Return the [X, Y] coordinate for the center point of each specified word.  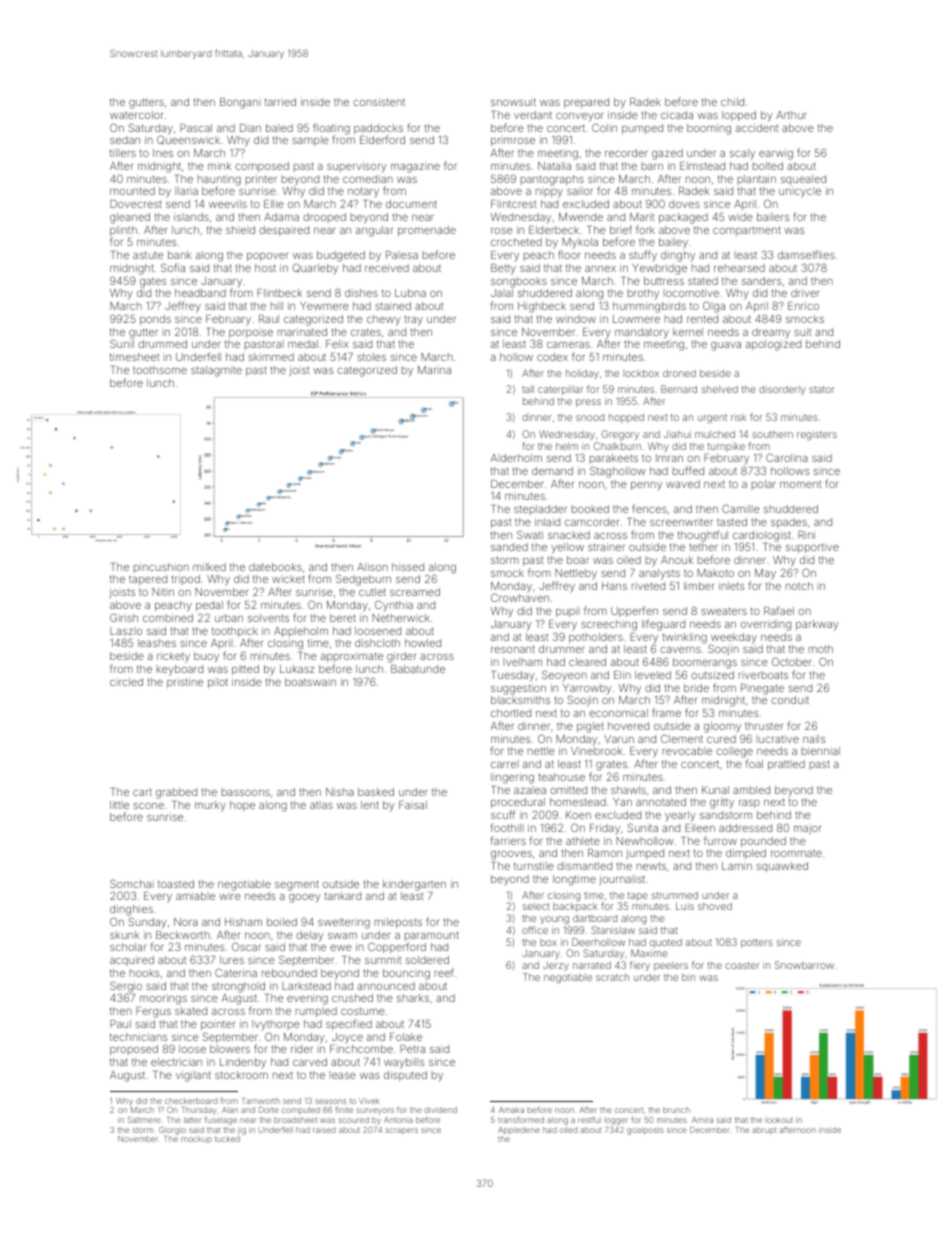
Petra [412, 1049]
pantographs [552, 180]
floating [331, 129]
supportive [812, 548]
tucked [227, 1139]
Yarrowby [587, 689]
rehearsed [739, 268]
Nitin [163, 592]
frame [666, 712]
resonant [513, 649]
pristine [185, 683]
